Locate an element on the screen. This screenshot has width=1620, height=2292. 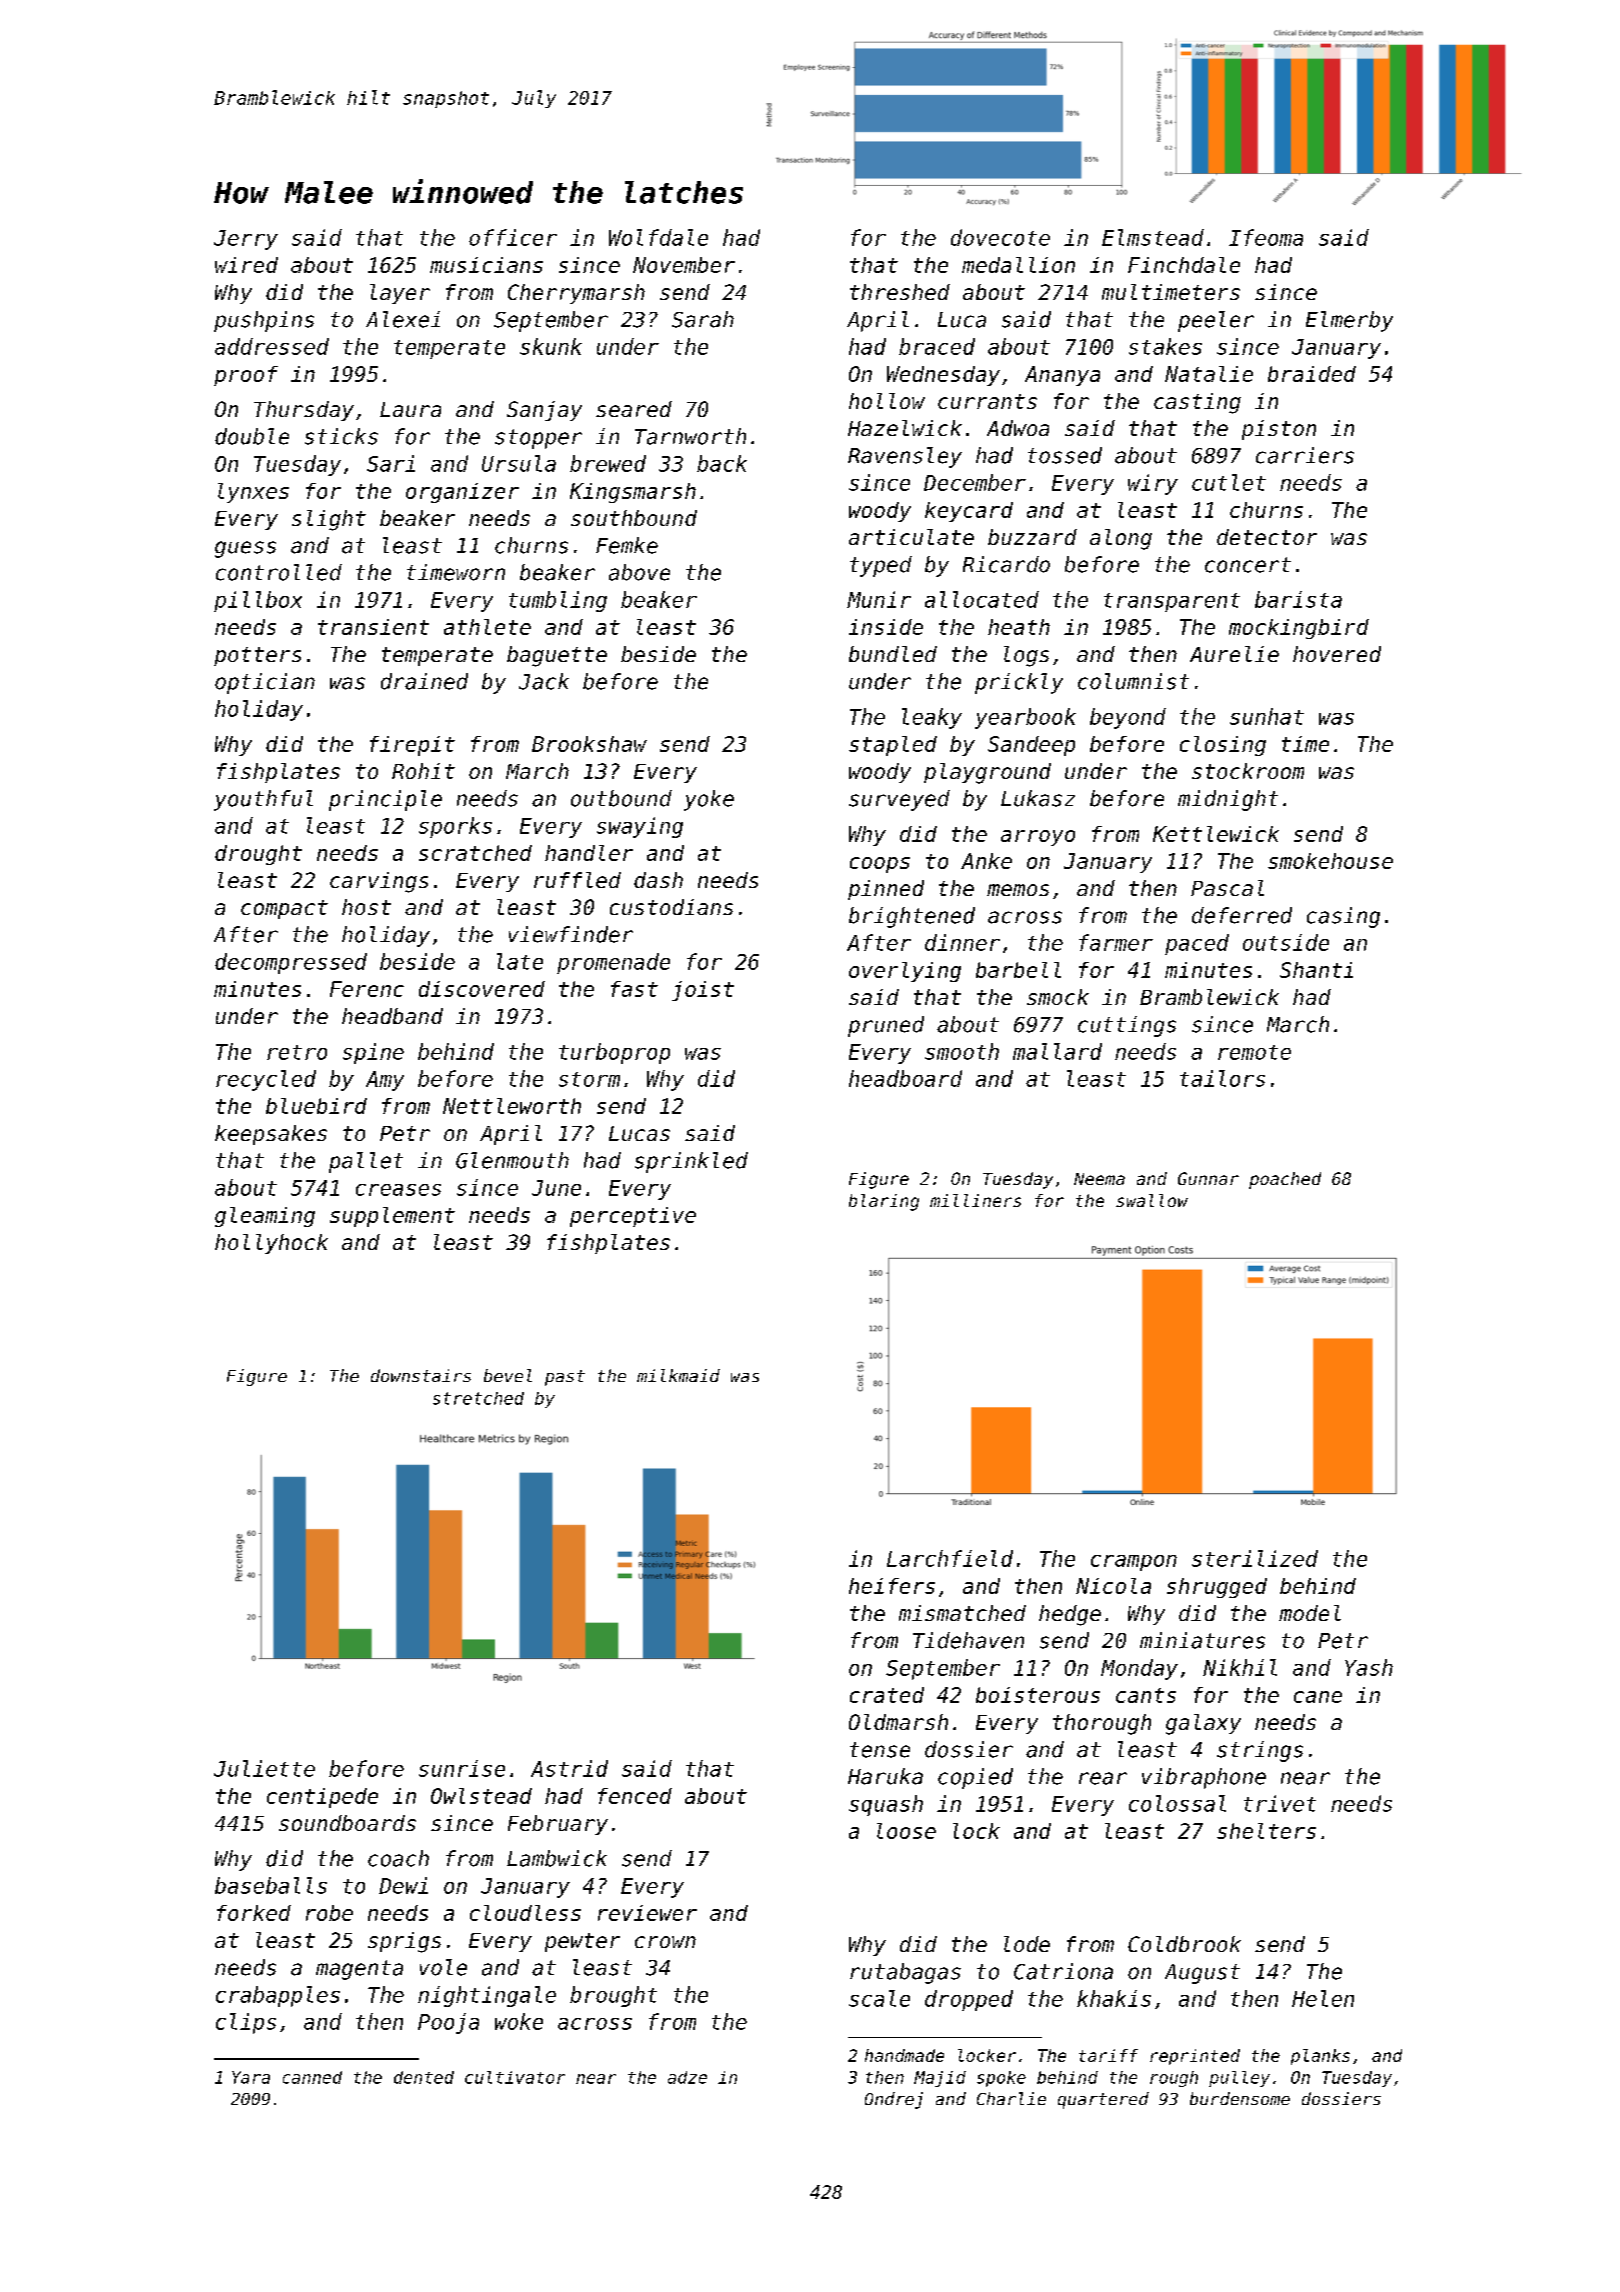
Oldmarsh is located at coordinates (898, 1722).
